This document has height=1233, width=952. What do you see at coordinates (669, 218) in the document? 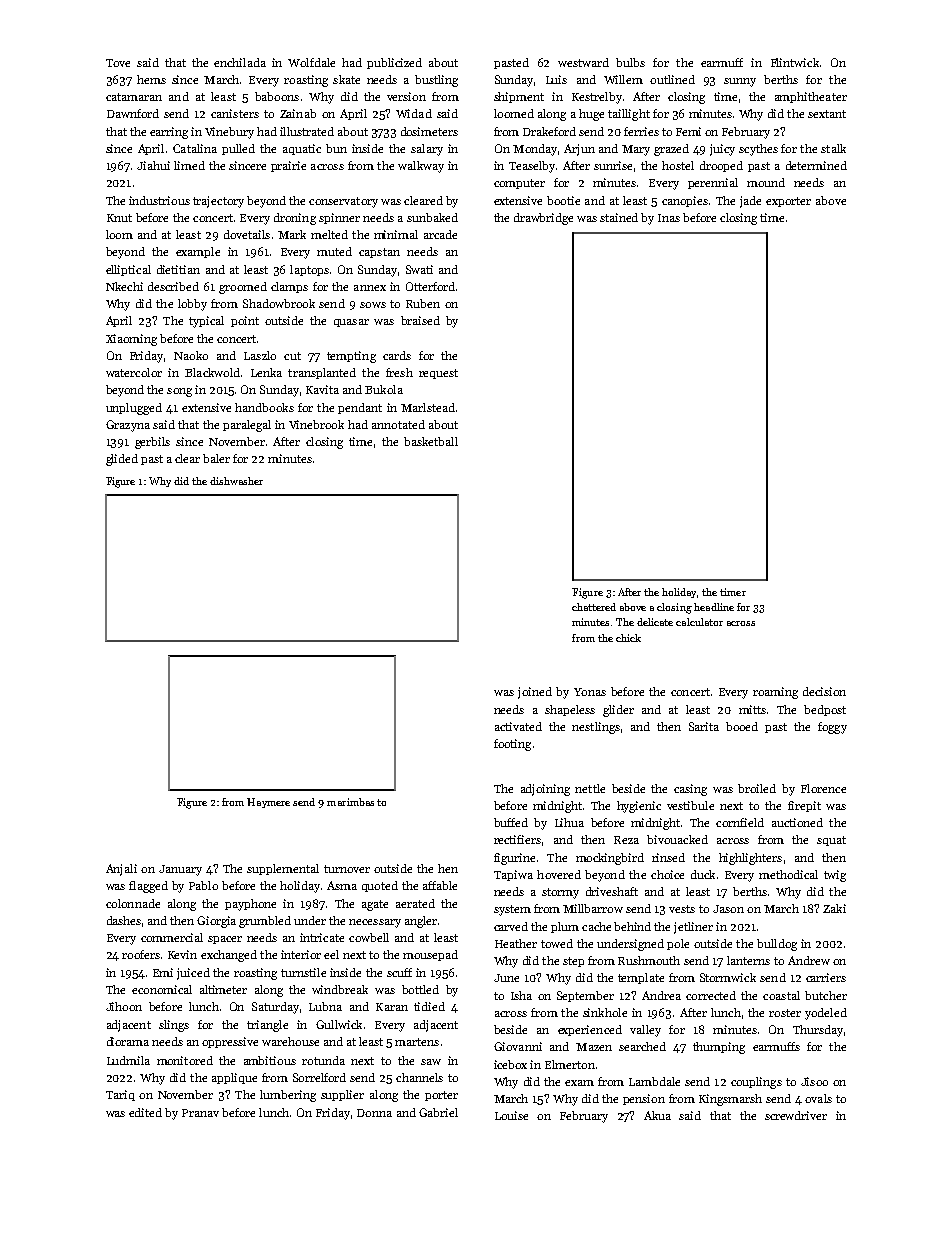
I see `Inas` at bounding box center [669, 218].
